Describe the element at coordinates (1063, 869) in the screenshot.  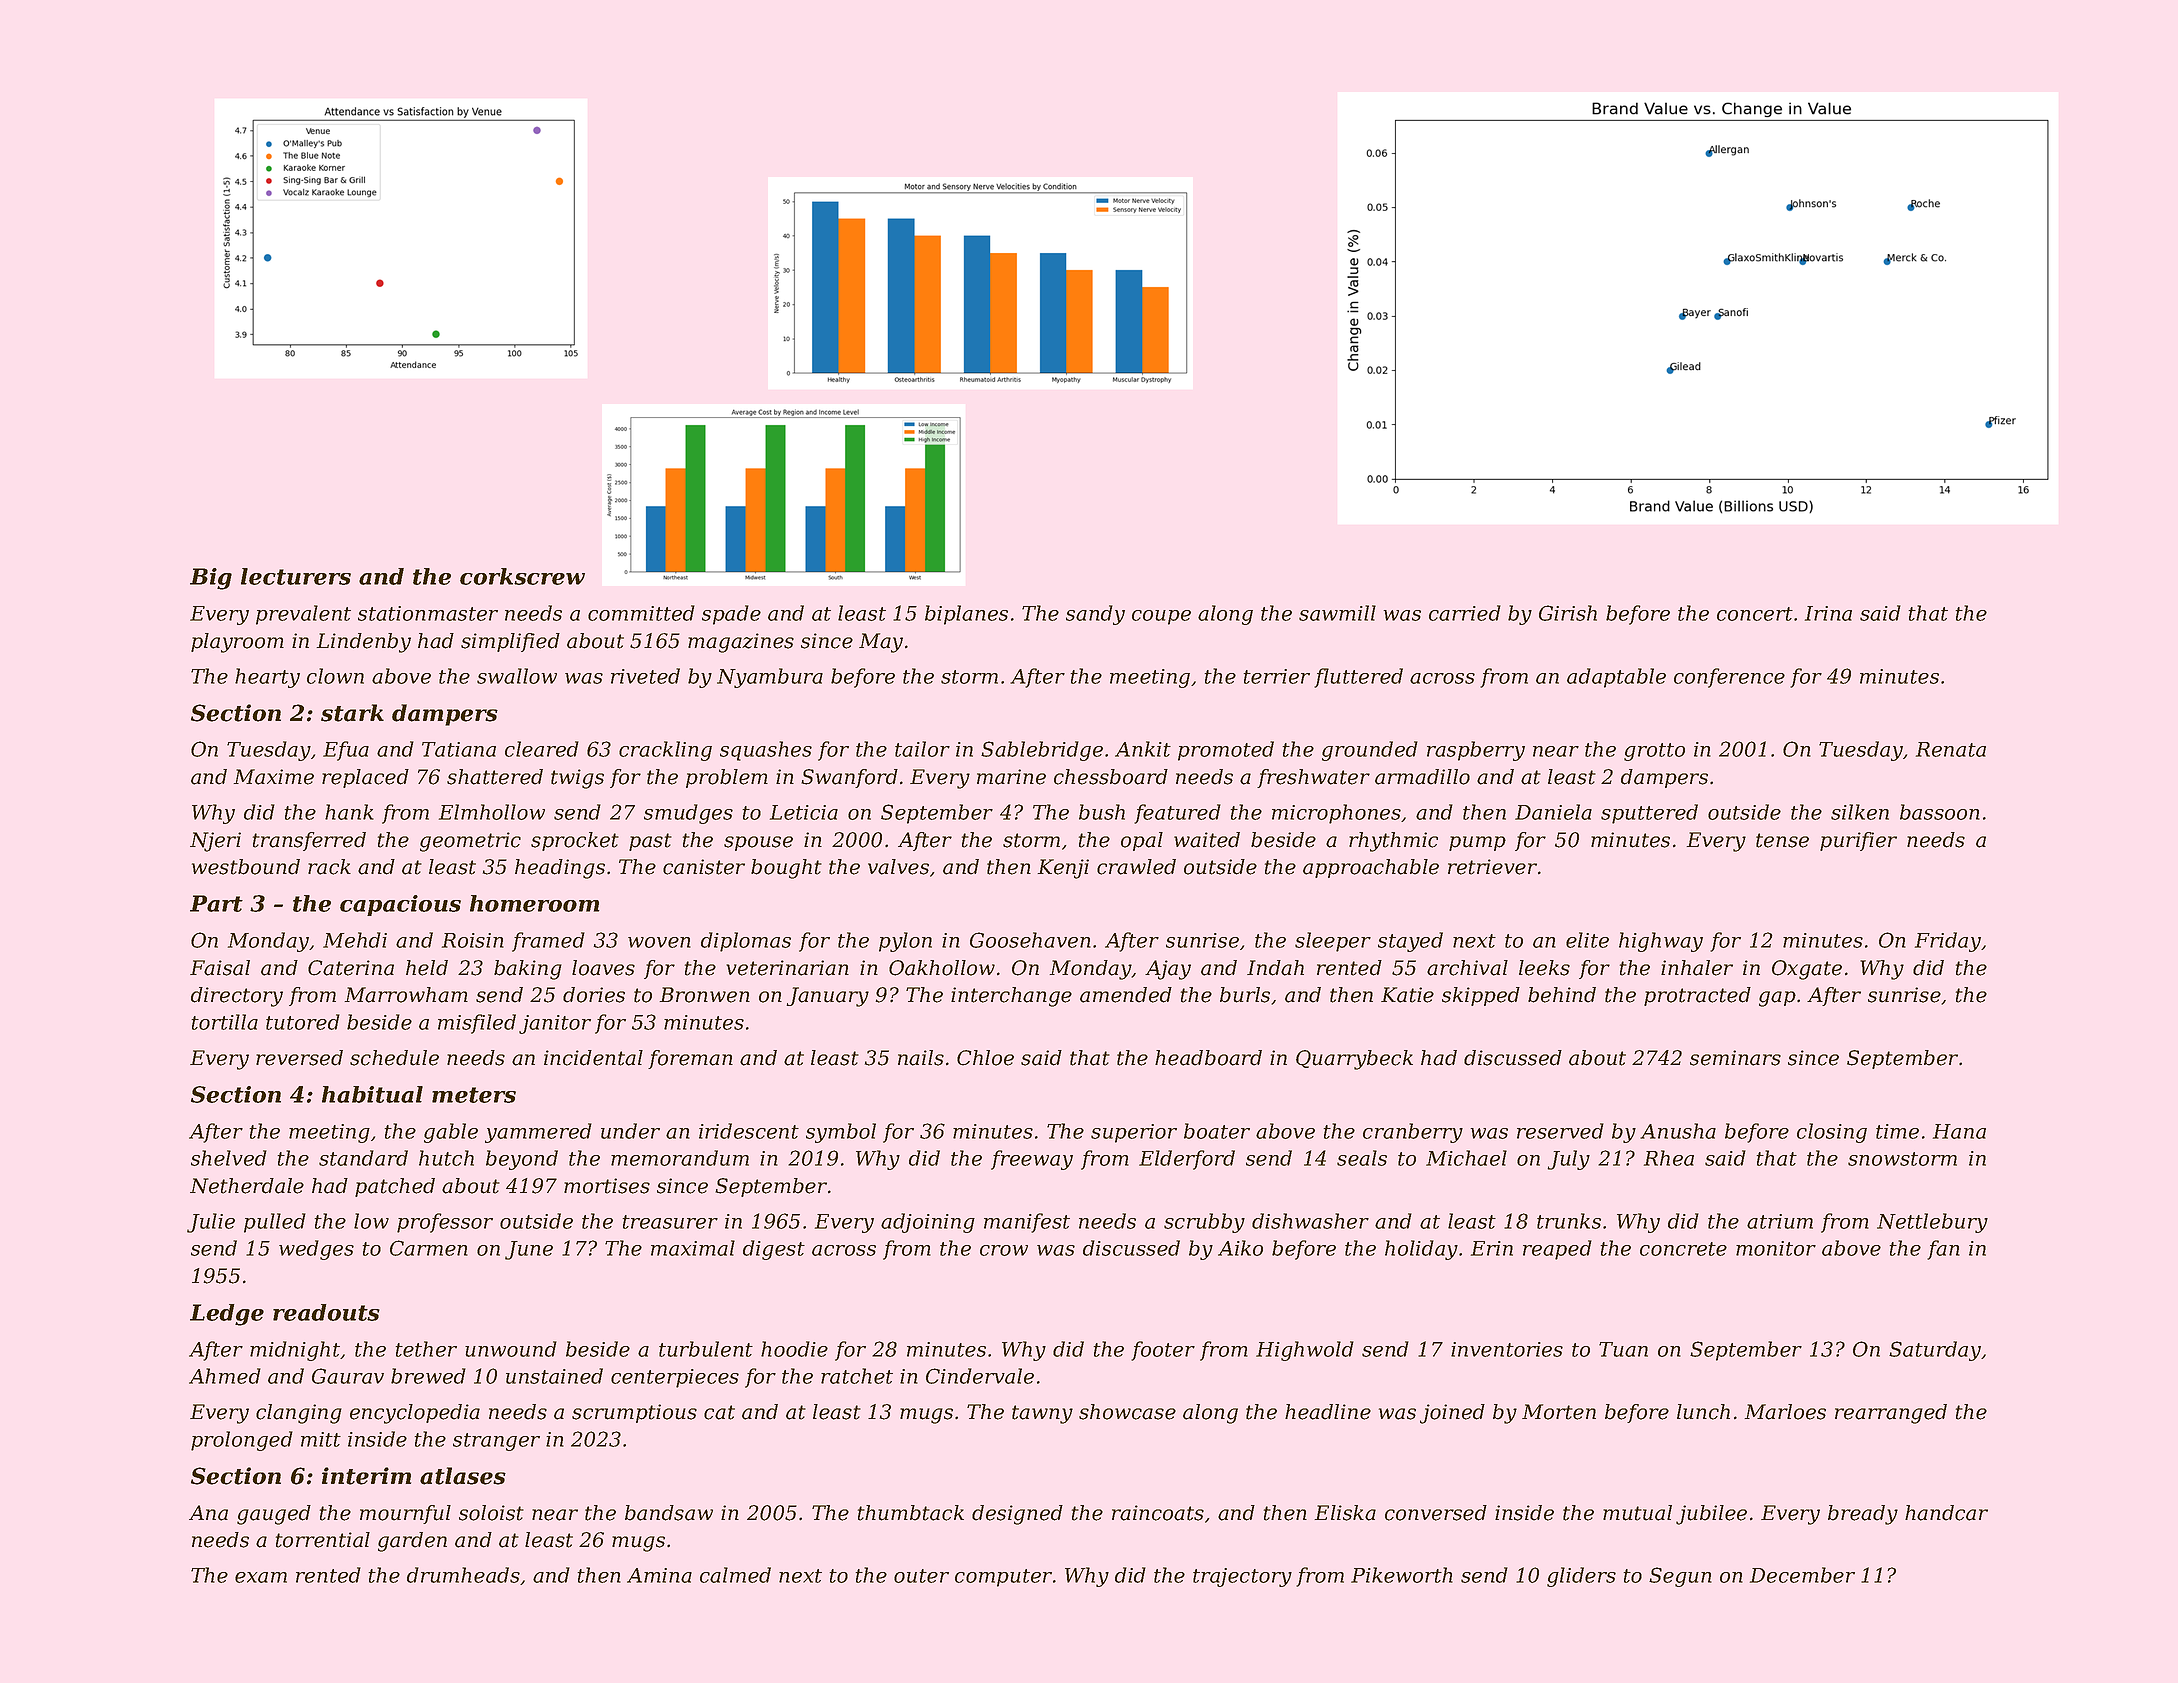
I see `Kenji` at that location.
